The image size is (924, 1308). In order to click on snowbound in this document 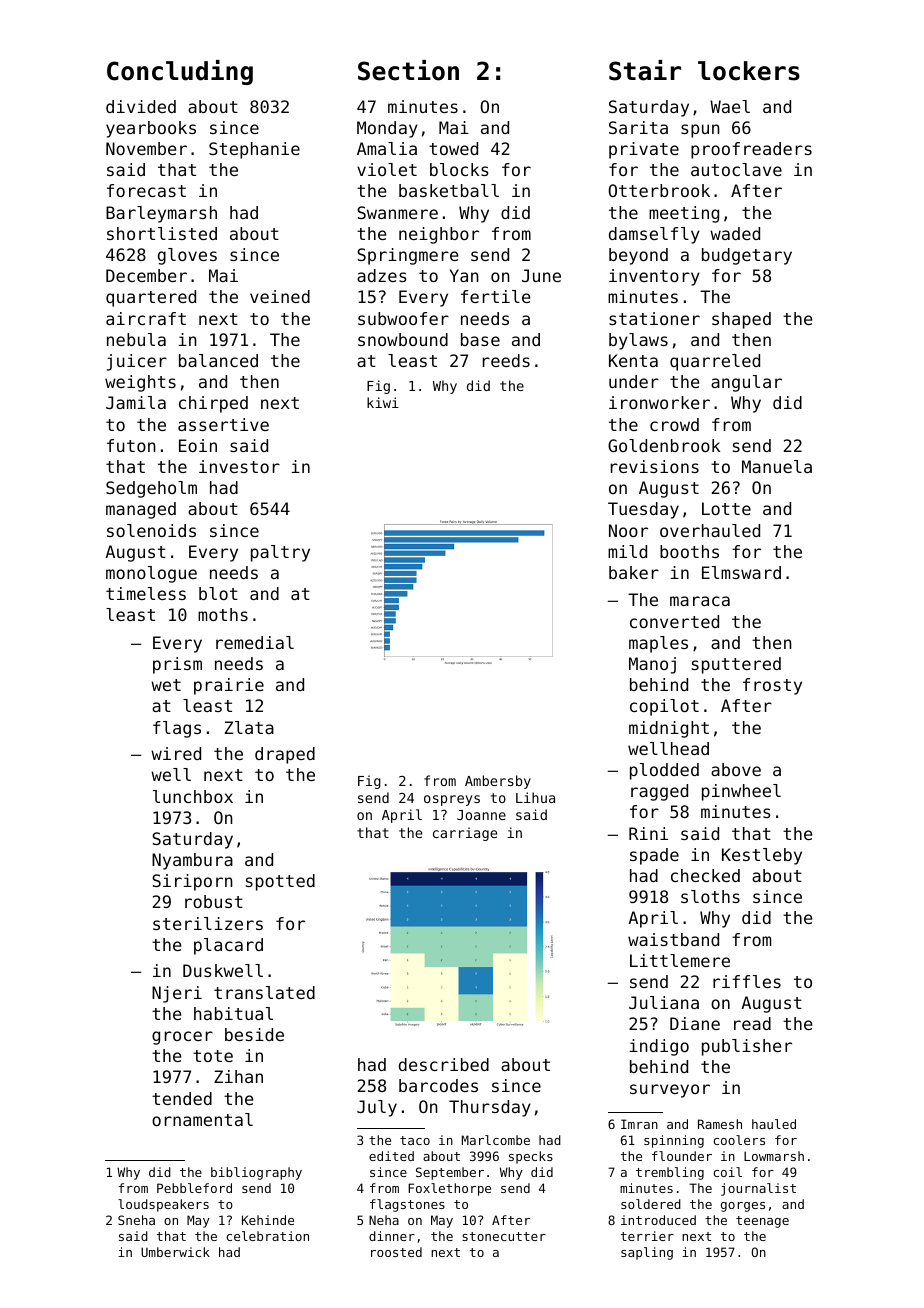, I will do `click(403, 339)`.
